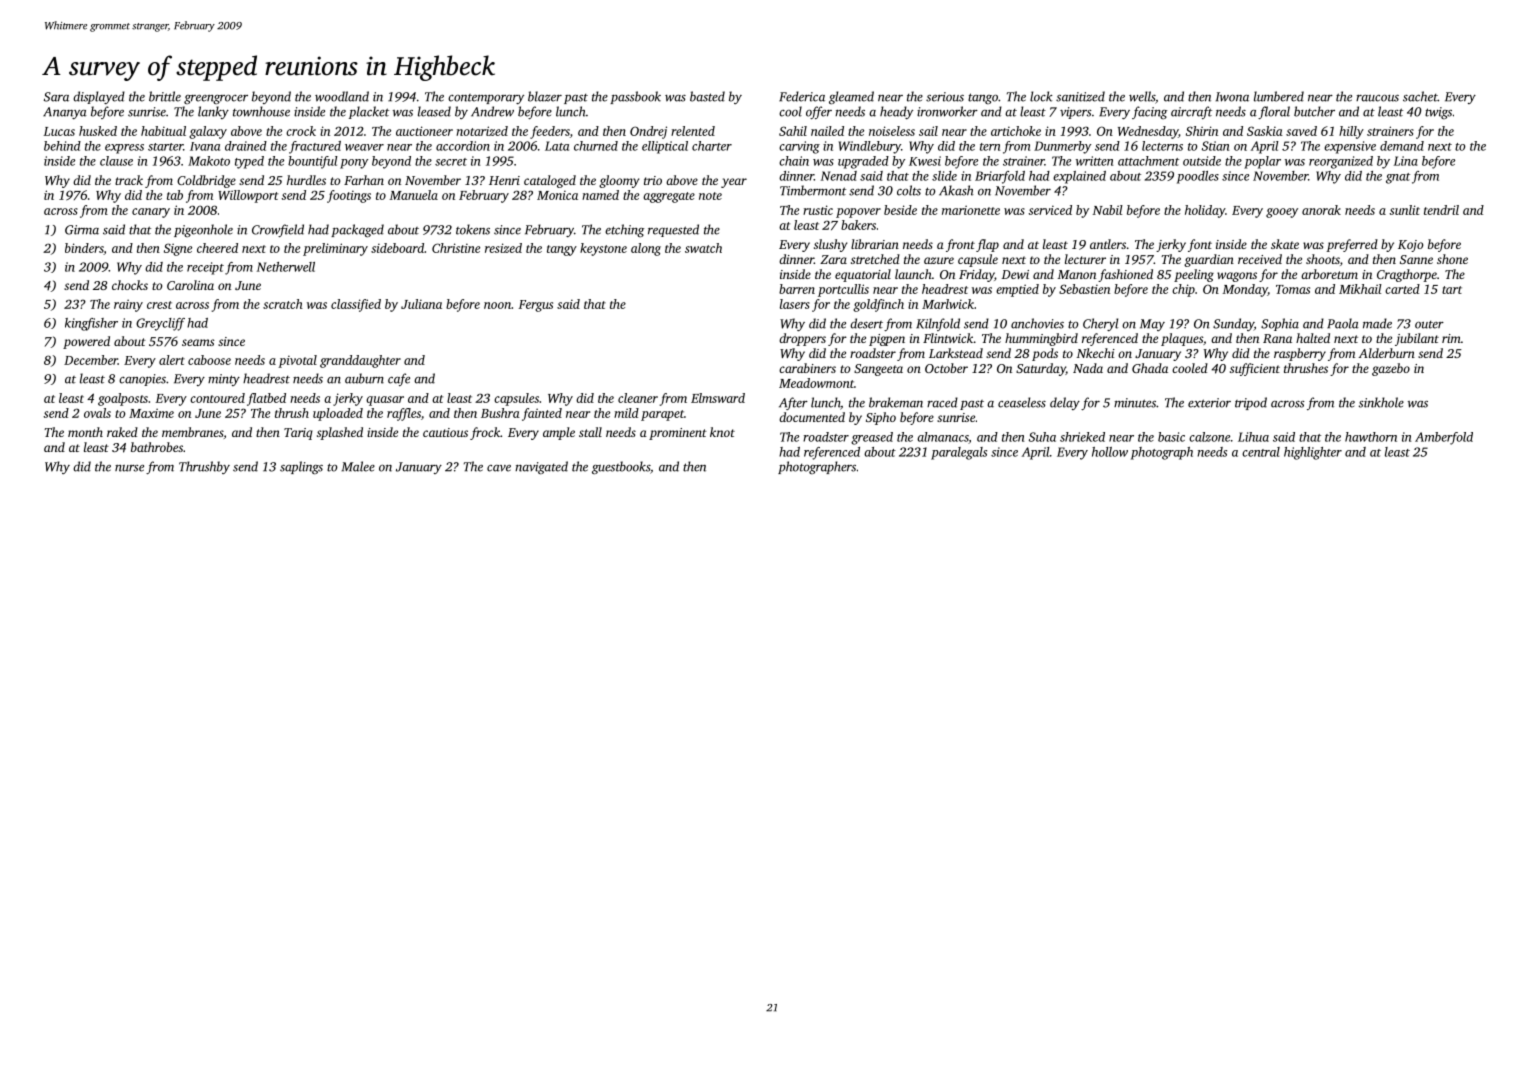 The image size is (1533, 1084). I want to click on bathrobes, so click(157, 447).
